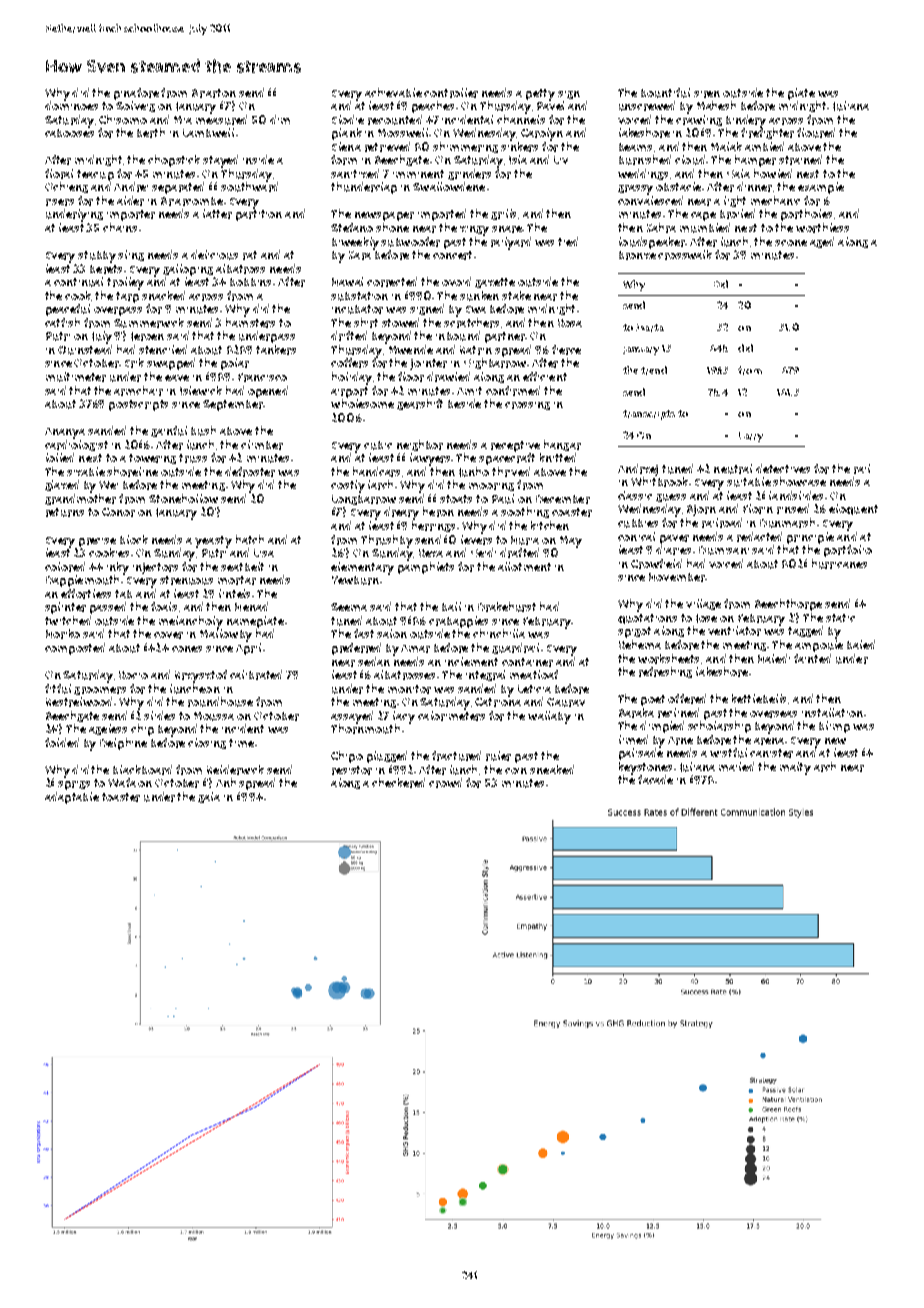 Image resolution: width=924 pixels, height=1308 pixels. What do you see at coordinates (498, 702) in the screenshot?
I see `Catriona` at bounding box center [498, 702].
